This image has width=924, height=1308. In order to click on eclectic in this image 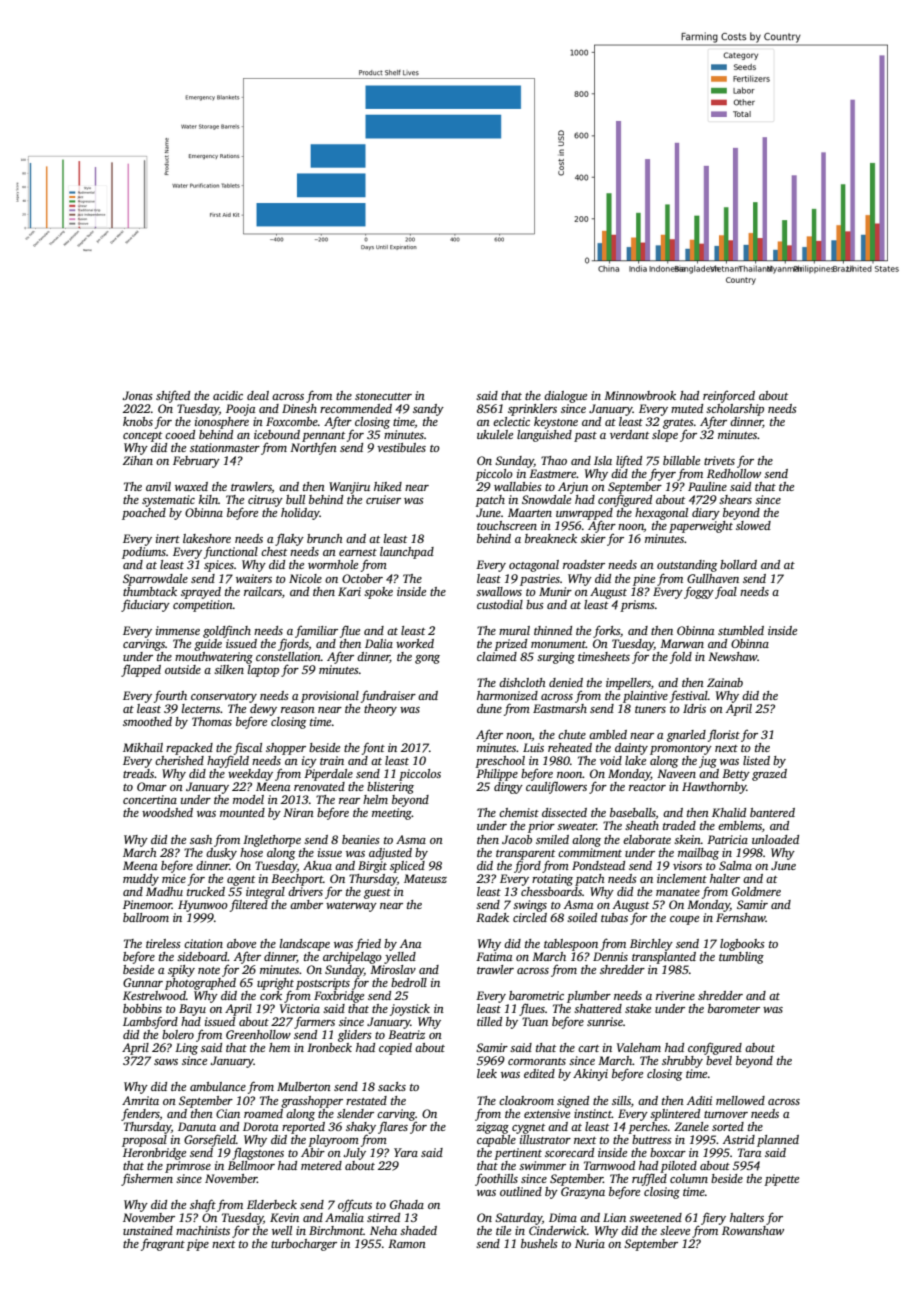, I will do `click(511, 421)`.
